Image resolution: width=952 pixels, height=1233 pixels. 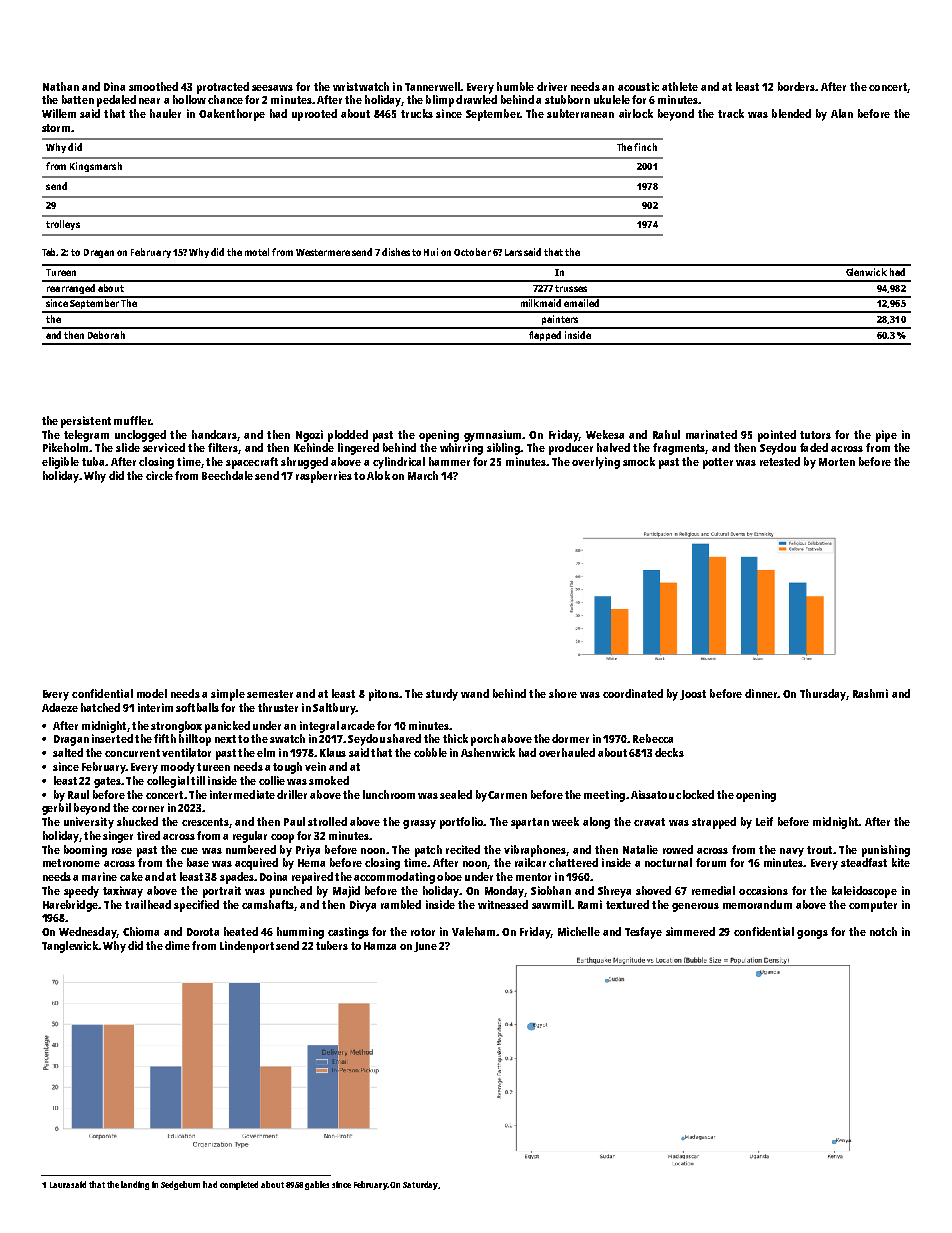 I want to click on Hui, so click(x=431, y=252).
